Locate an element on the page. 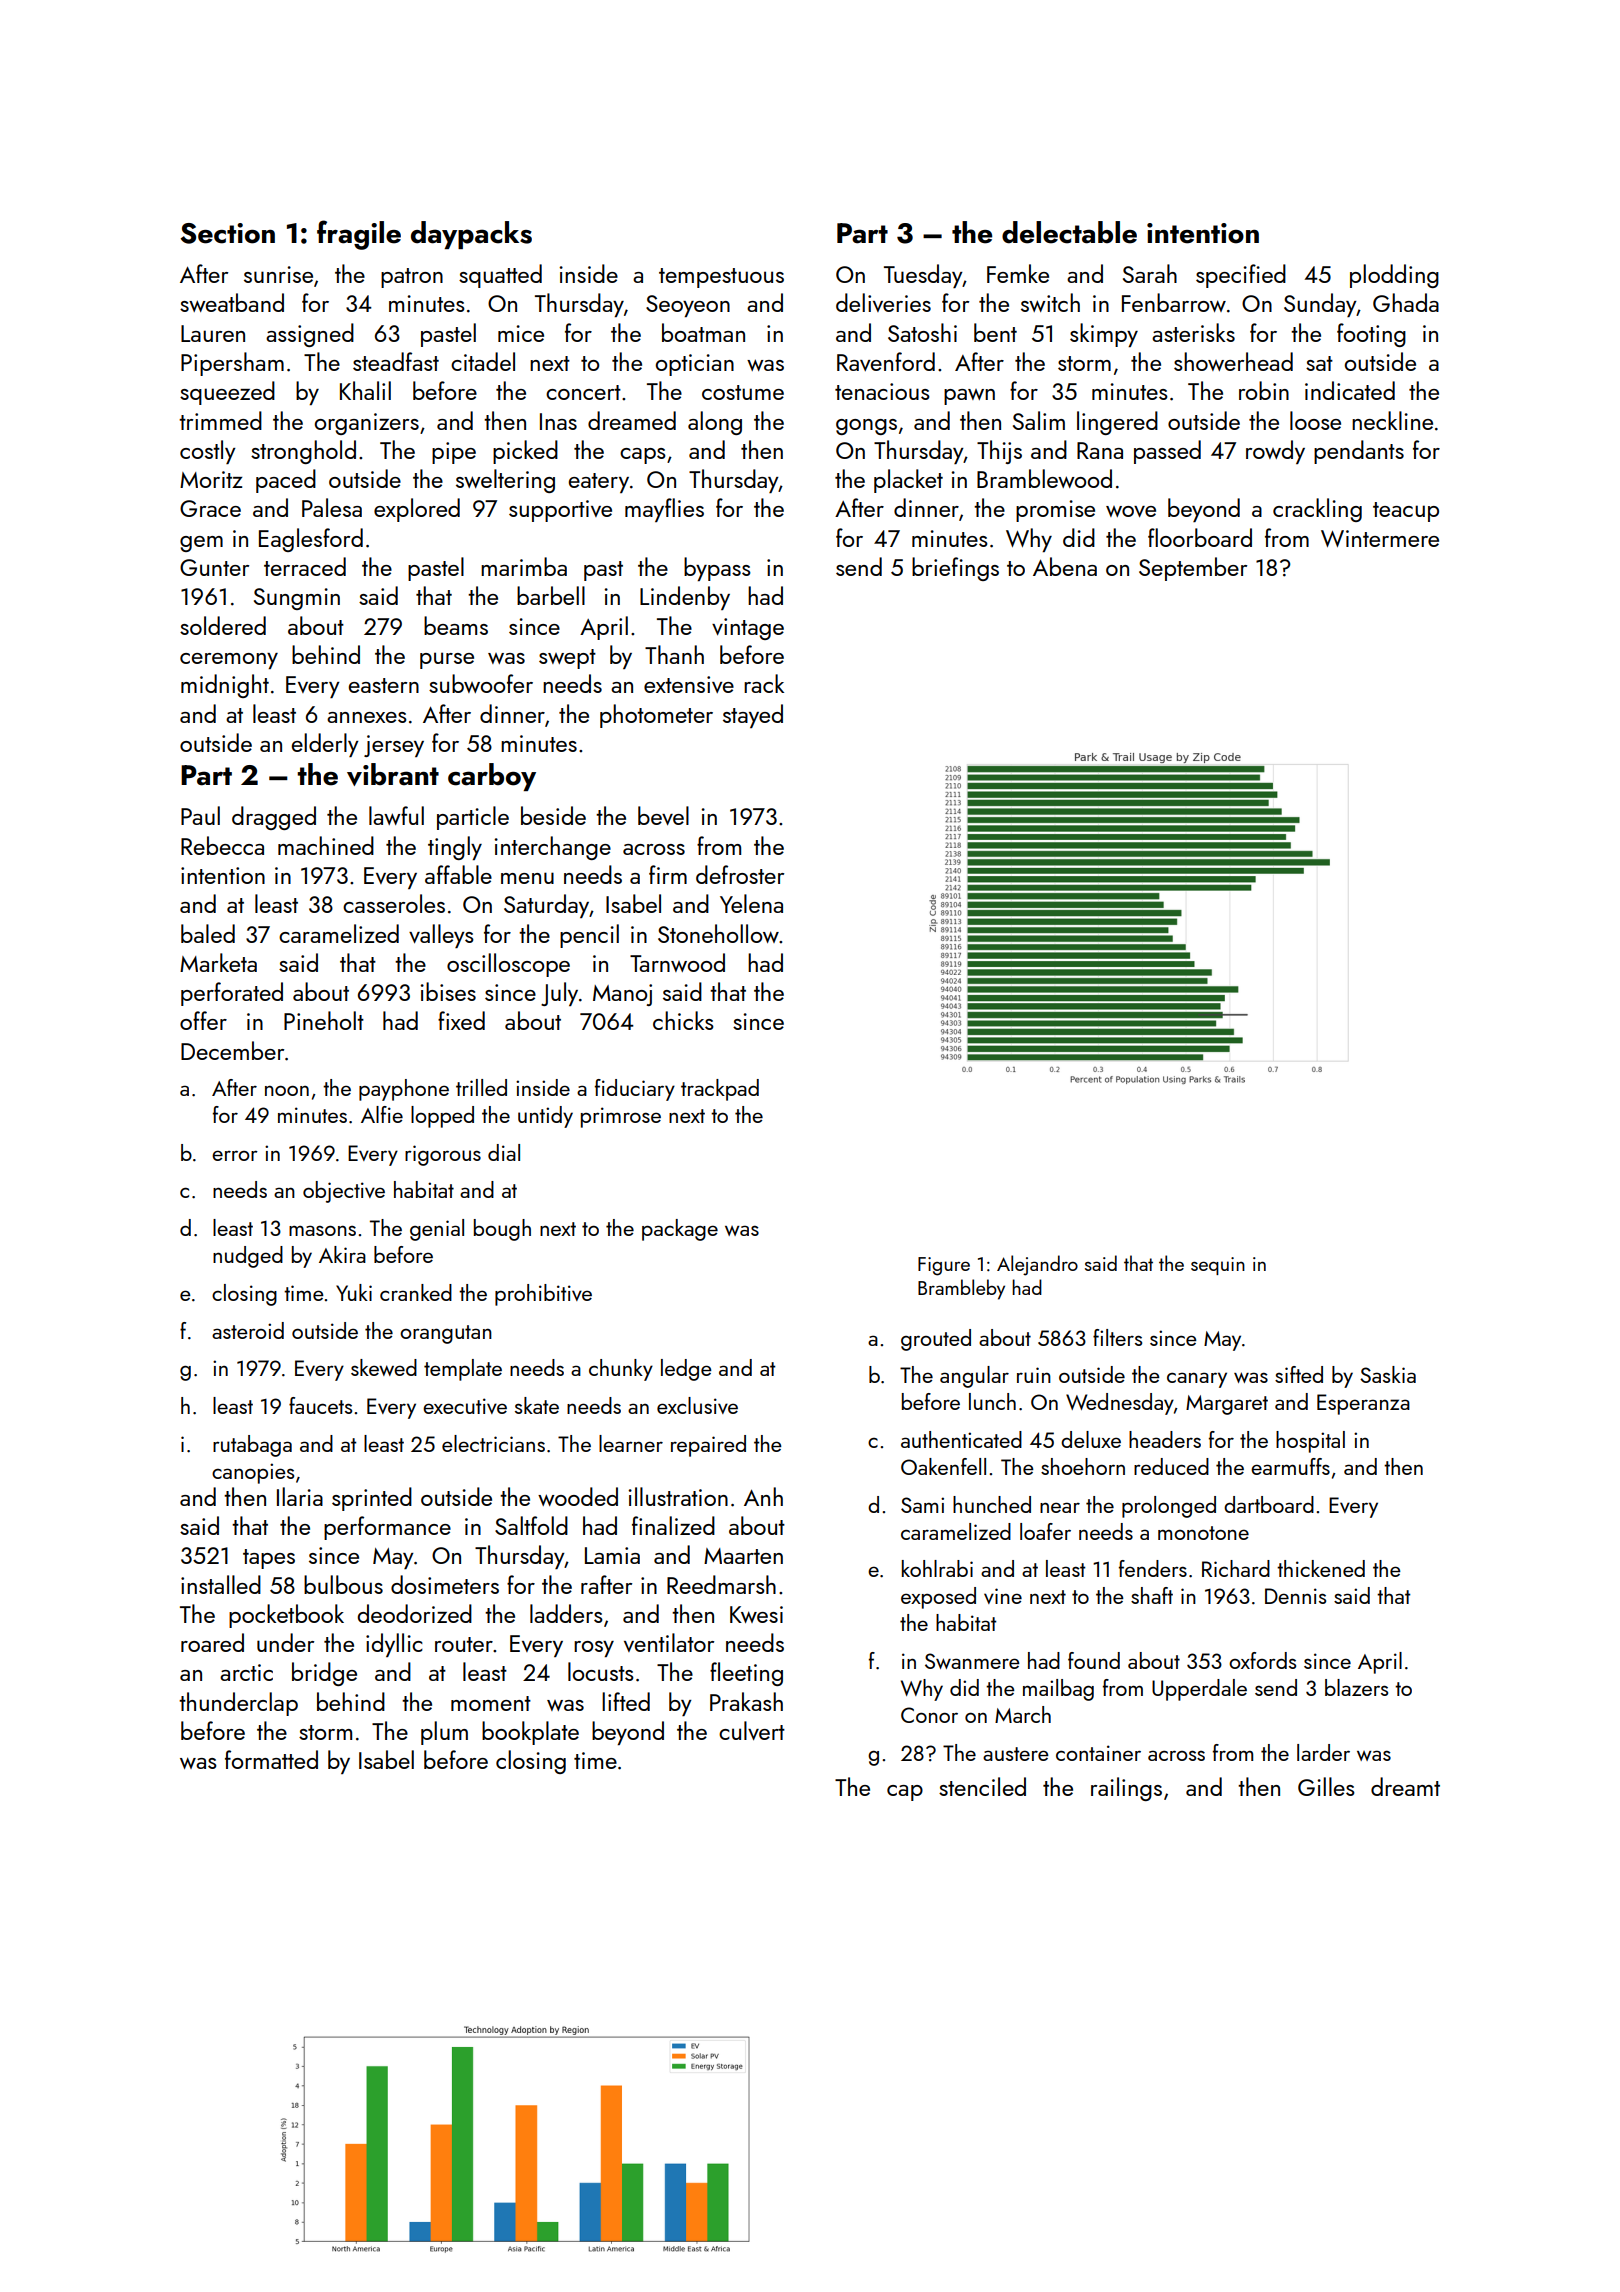 The height and width of the page is (2292, 1620). wooded is located at coordinates (578, 1496).
